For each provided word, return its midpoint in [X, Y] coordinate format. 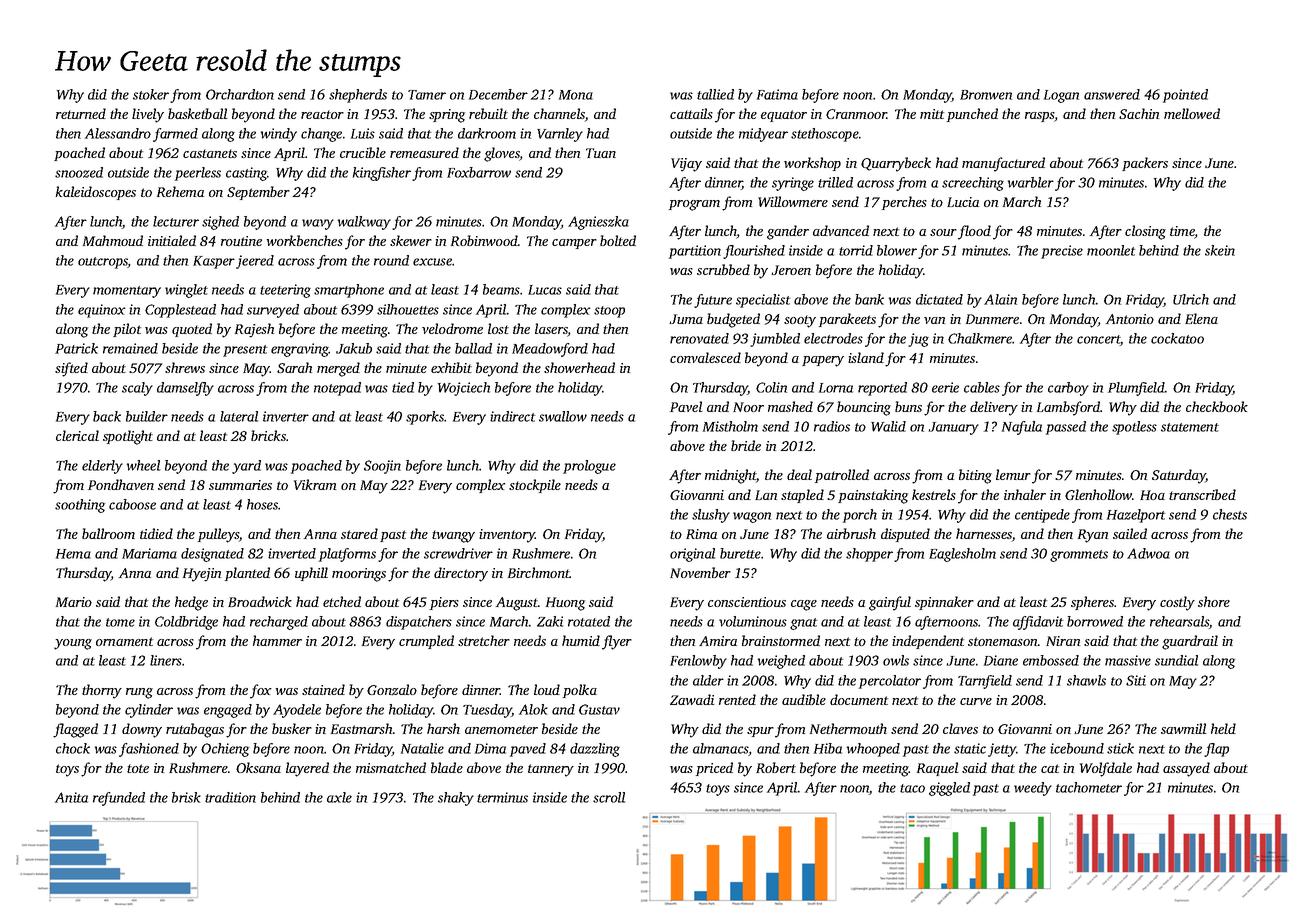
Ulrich [1191, 299]
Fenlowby [698, 662]
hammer [277, 640]
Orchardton [240, 94]
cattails [691, 113]
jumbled [775, 340]
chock [73, 748]
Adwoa [1148, 553]
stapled [802, 496]
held [1223, 728]
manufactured [1003, 164]
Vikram [315, 484]
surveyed [273, 311]
